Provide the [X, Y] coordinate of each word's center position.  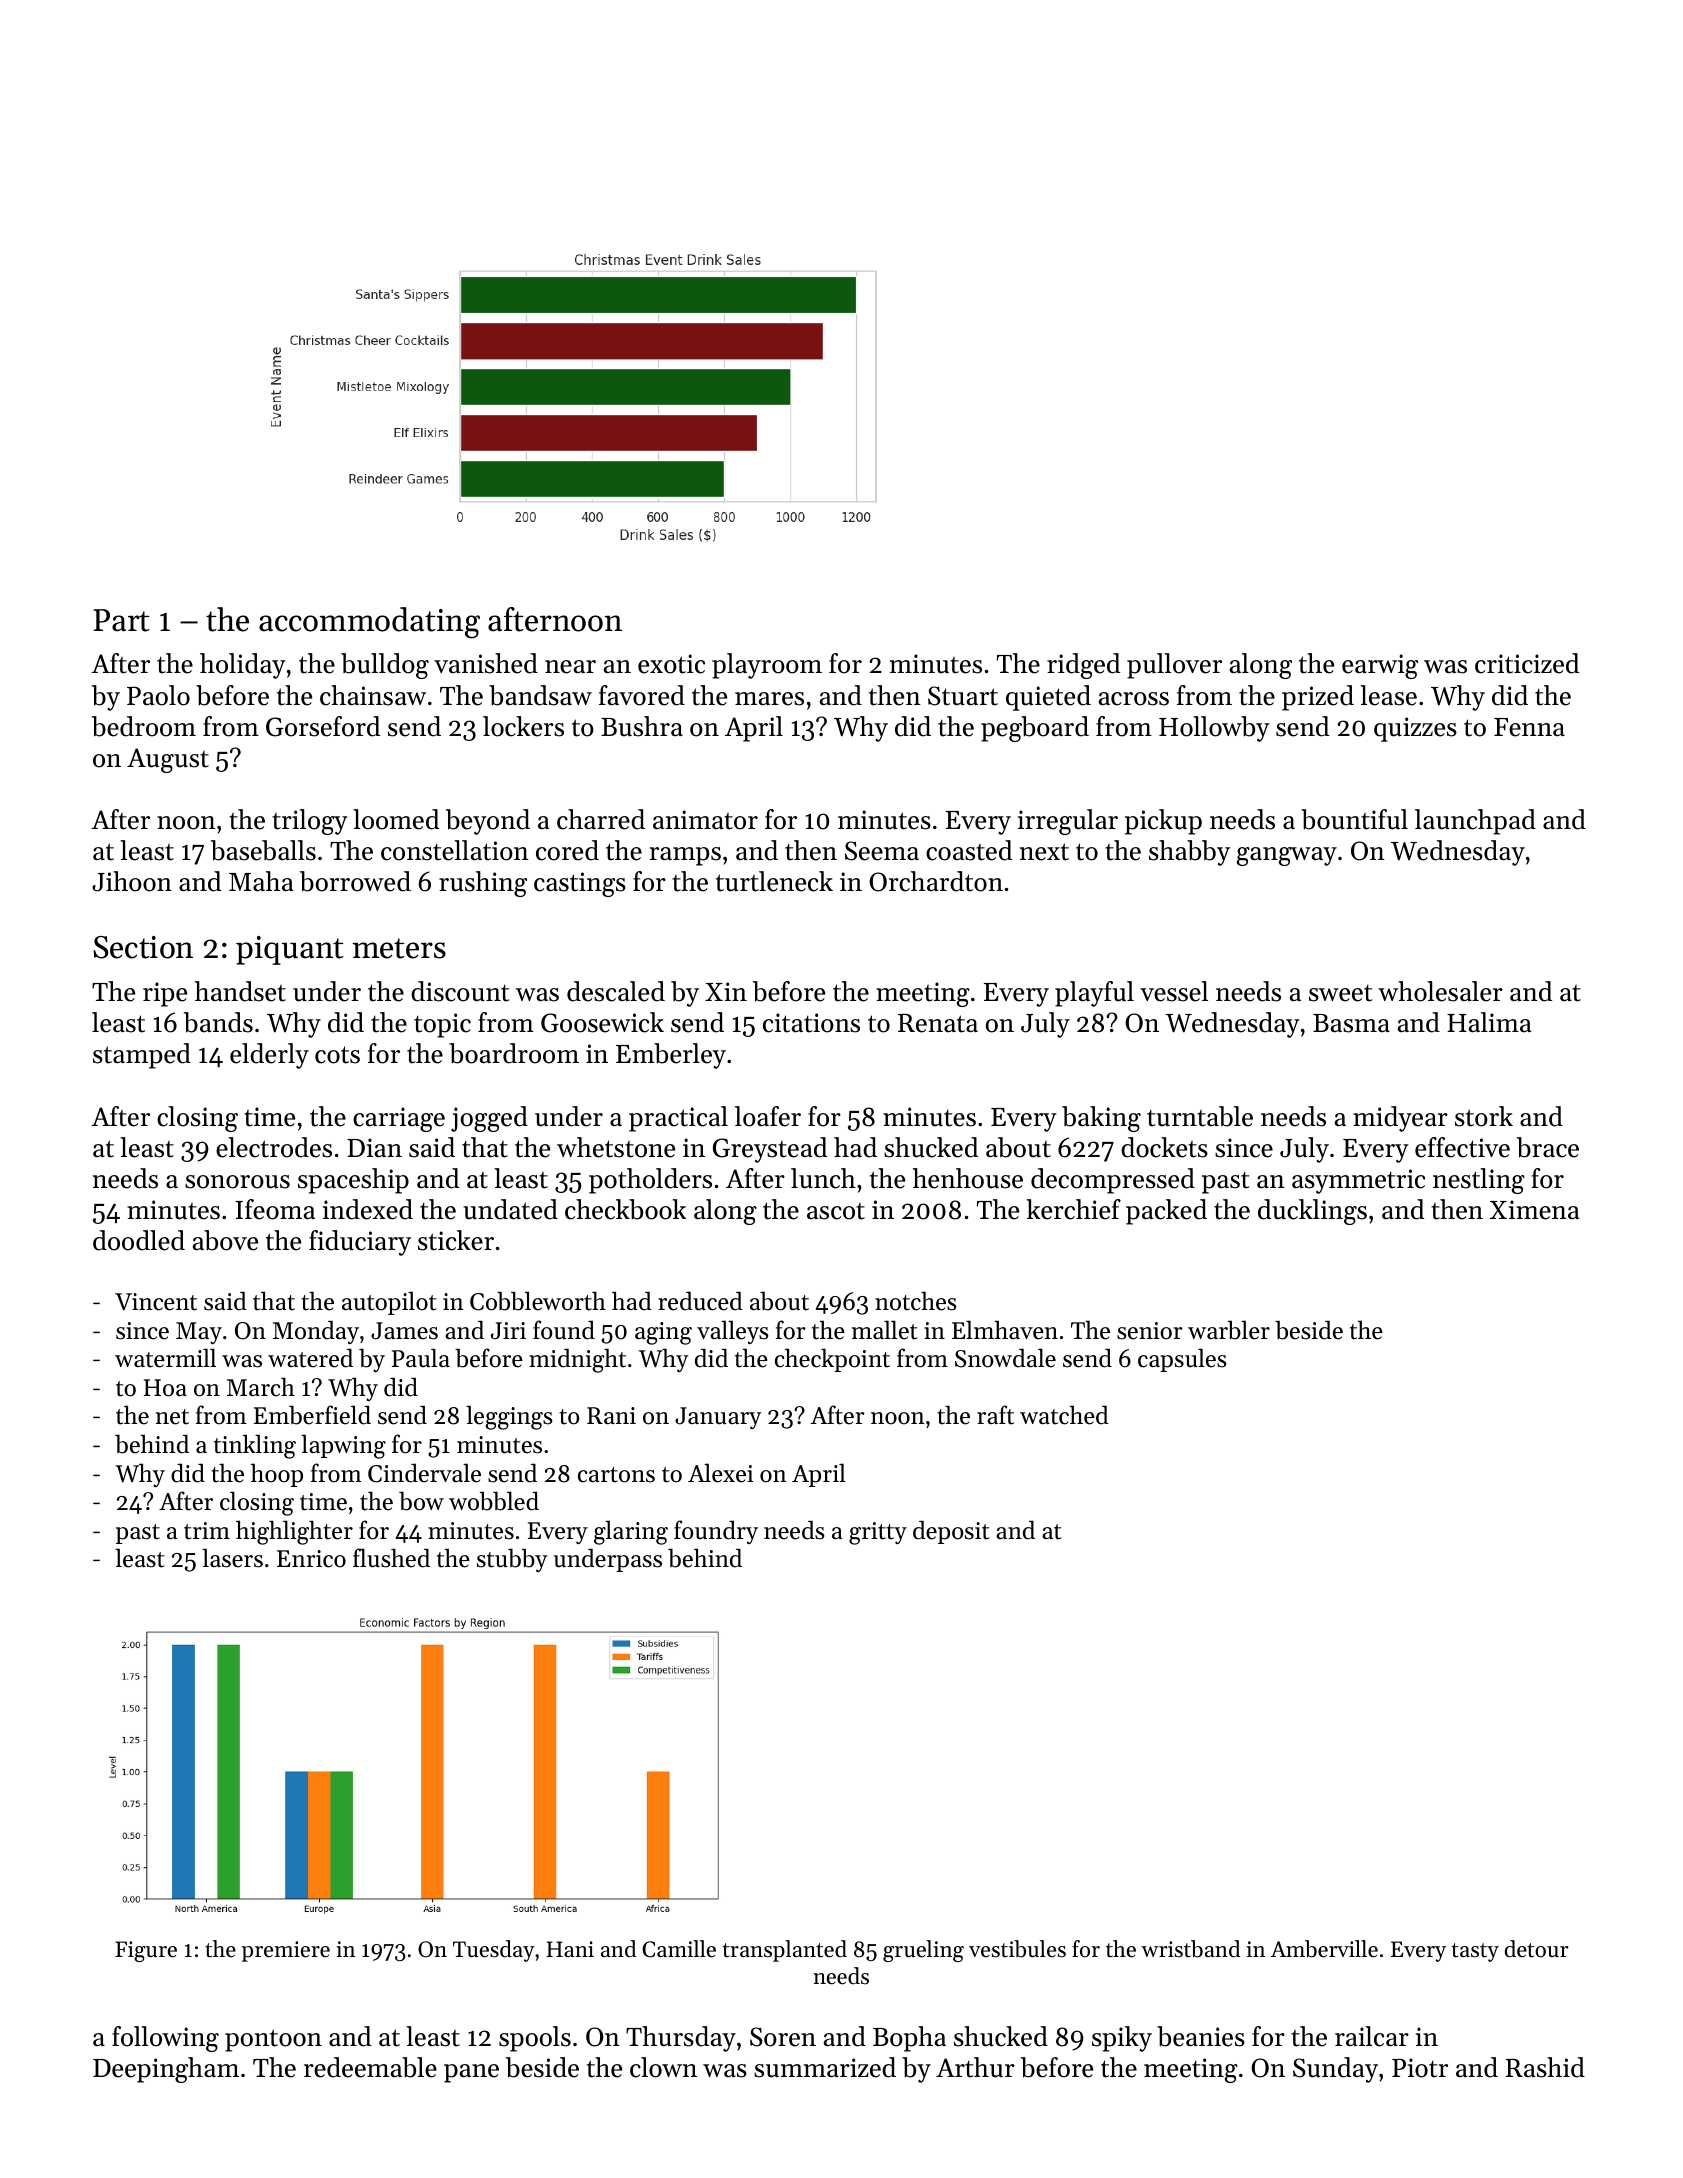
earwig [1380, 666]
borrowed [355, 881]
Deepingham [166, 2070]
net [172, 1417]
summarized [825, 2067]
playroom [767, 666]
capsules [1182, 1360]
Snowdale [1005, 1358]
